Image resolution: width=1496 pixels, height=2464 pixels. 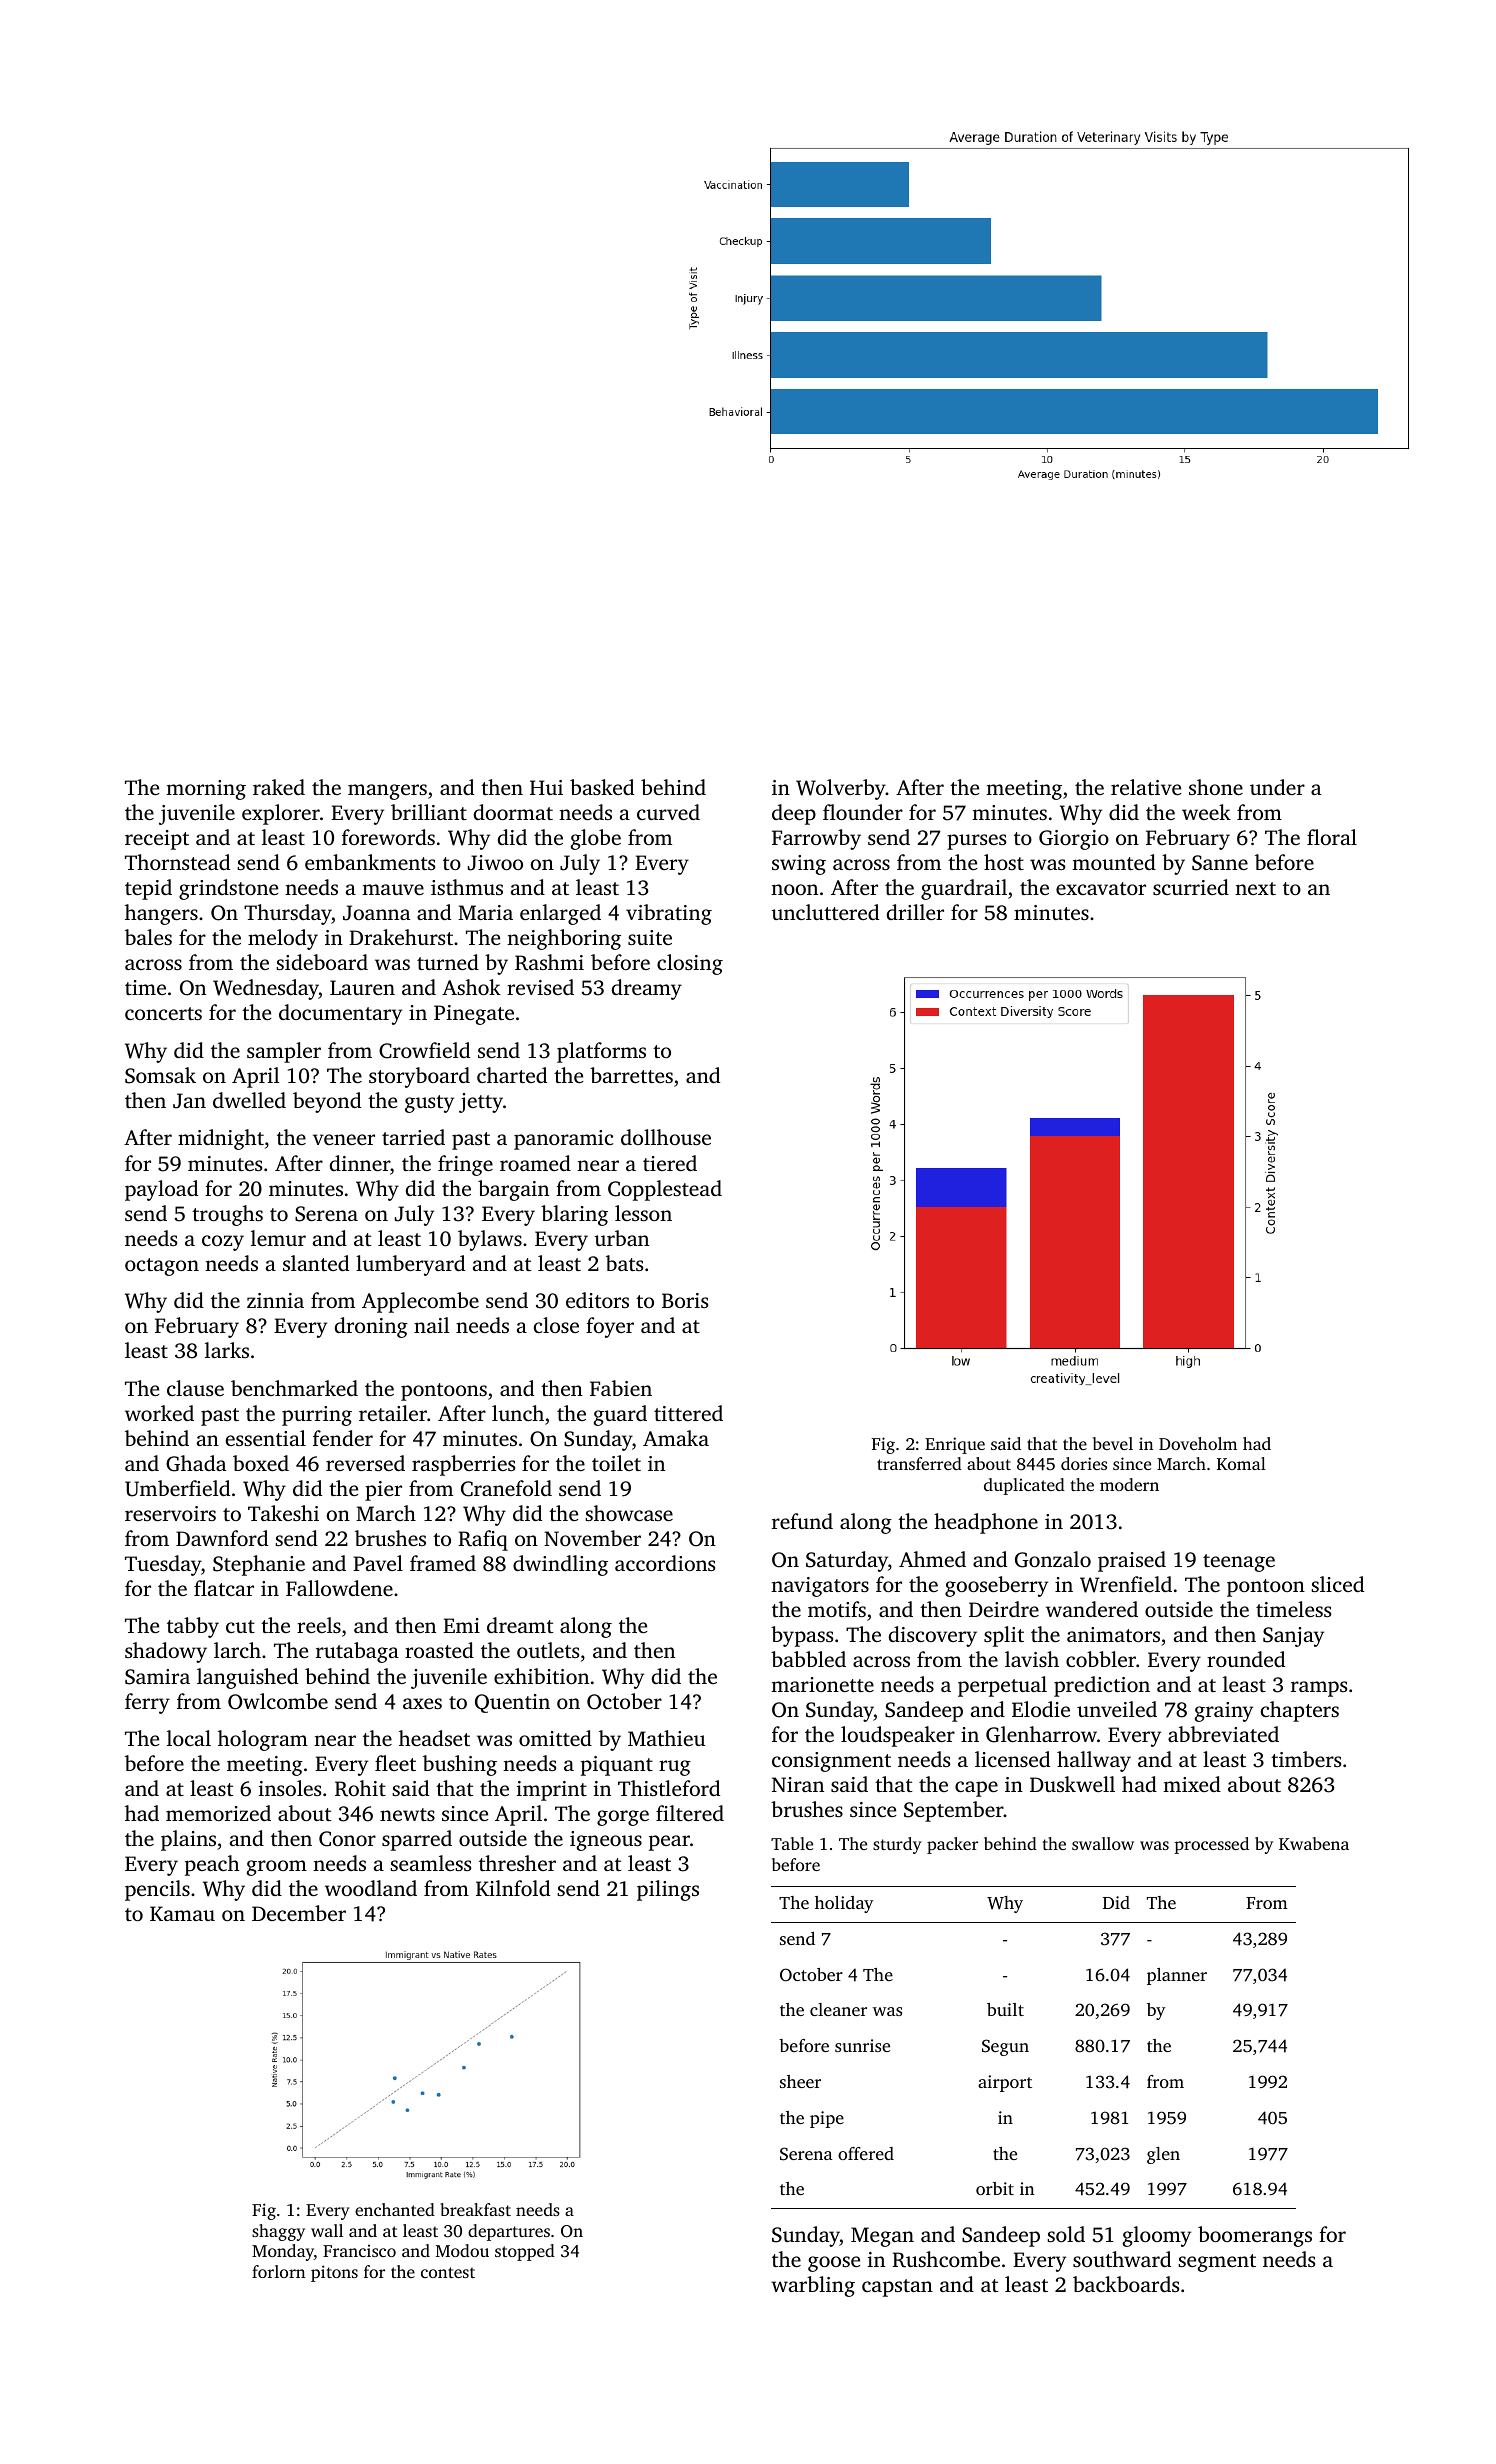 I want to click on igneous, so click(x=606, y=1841).
